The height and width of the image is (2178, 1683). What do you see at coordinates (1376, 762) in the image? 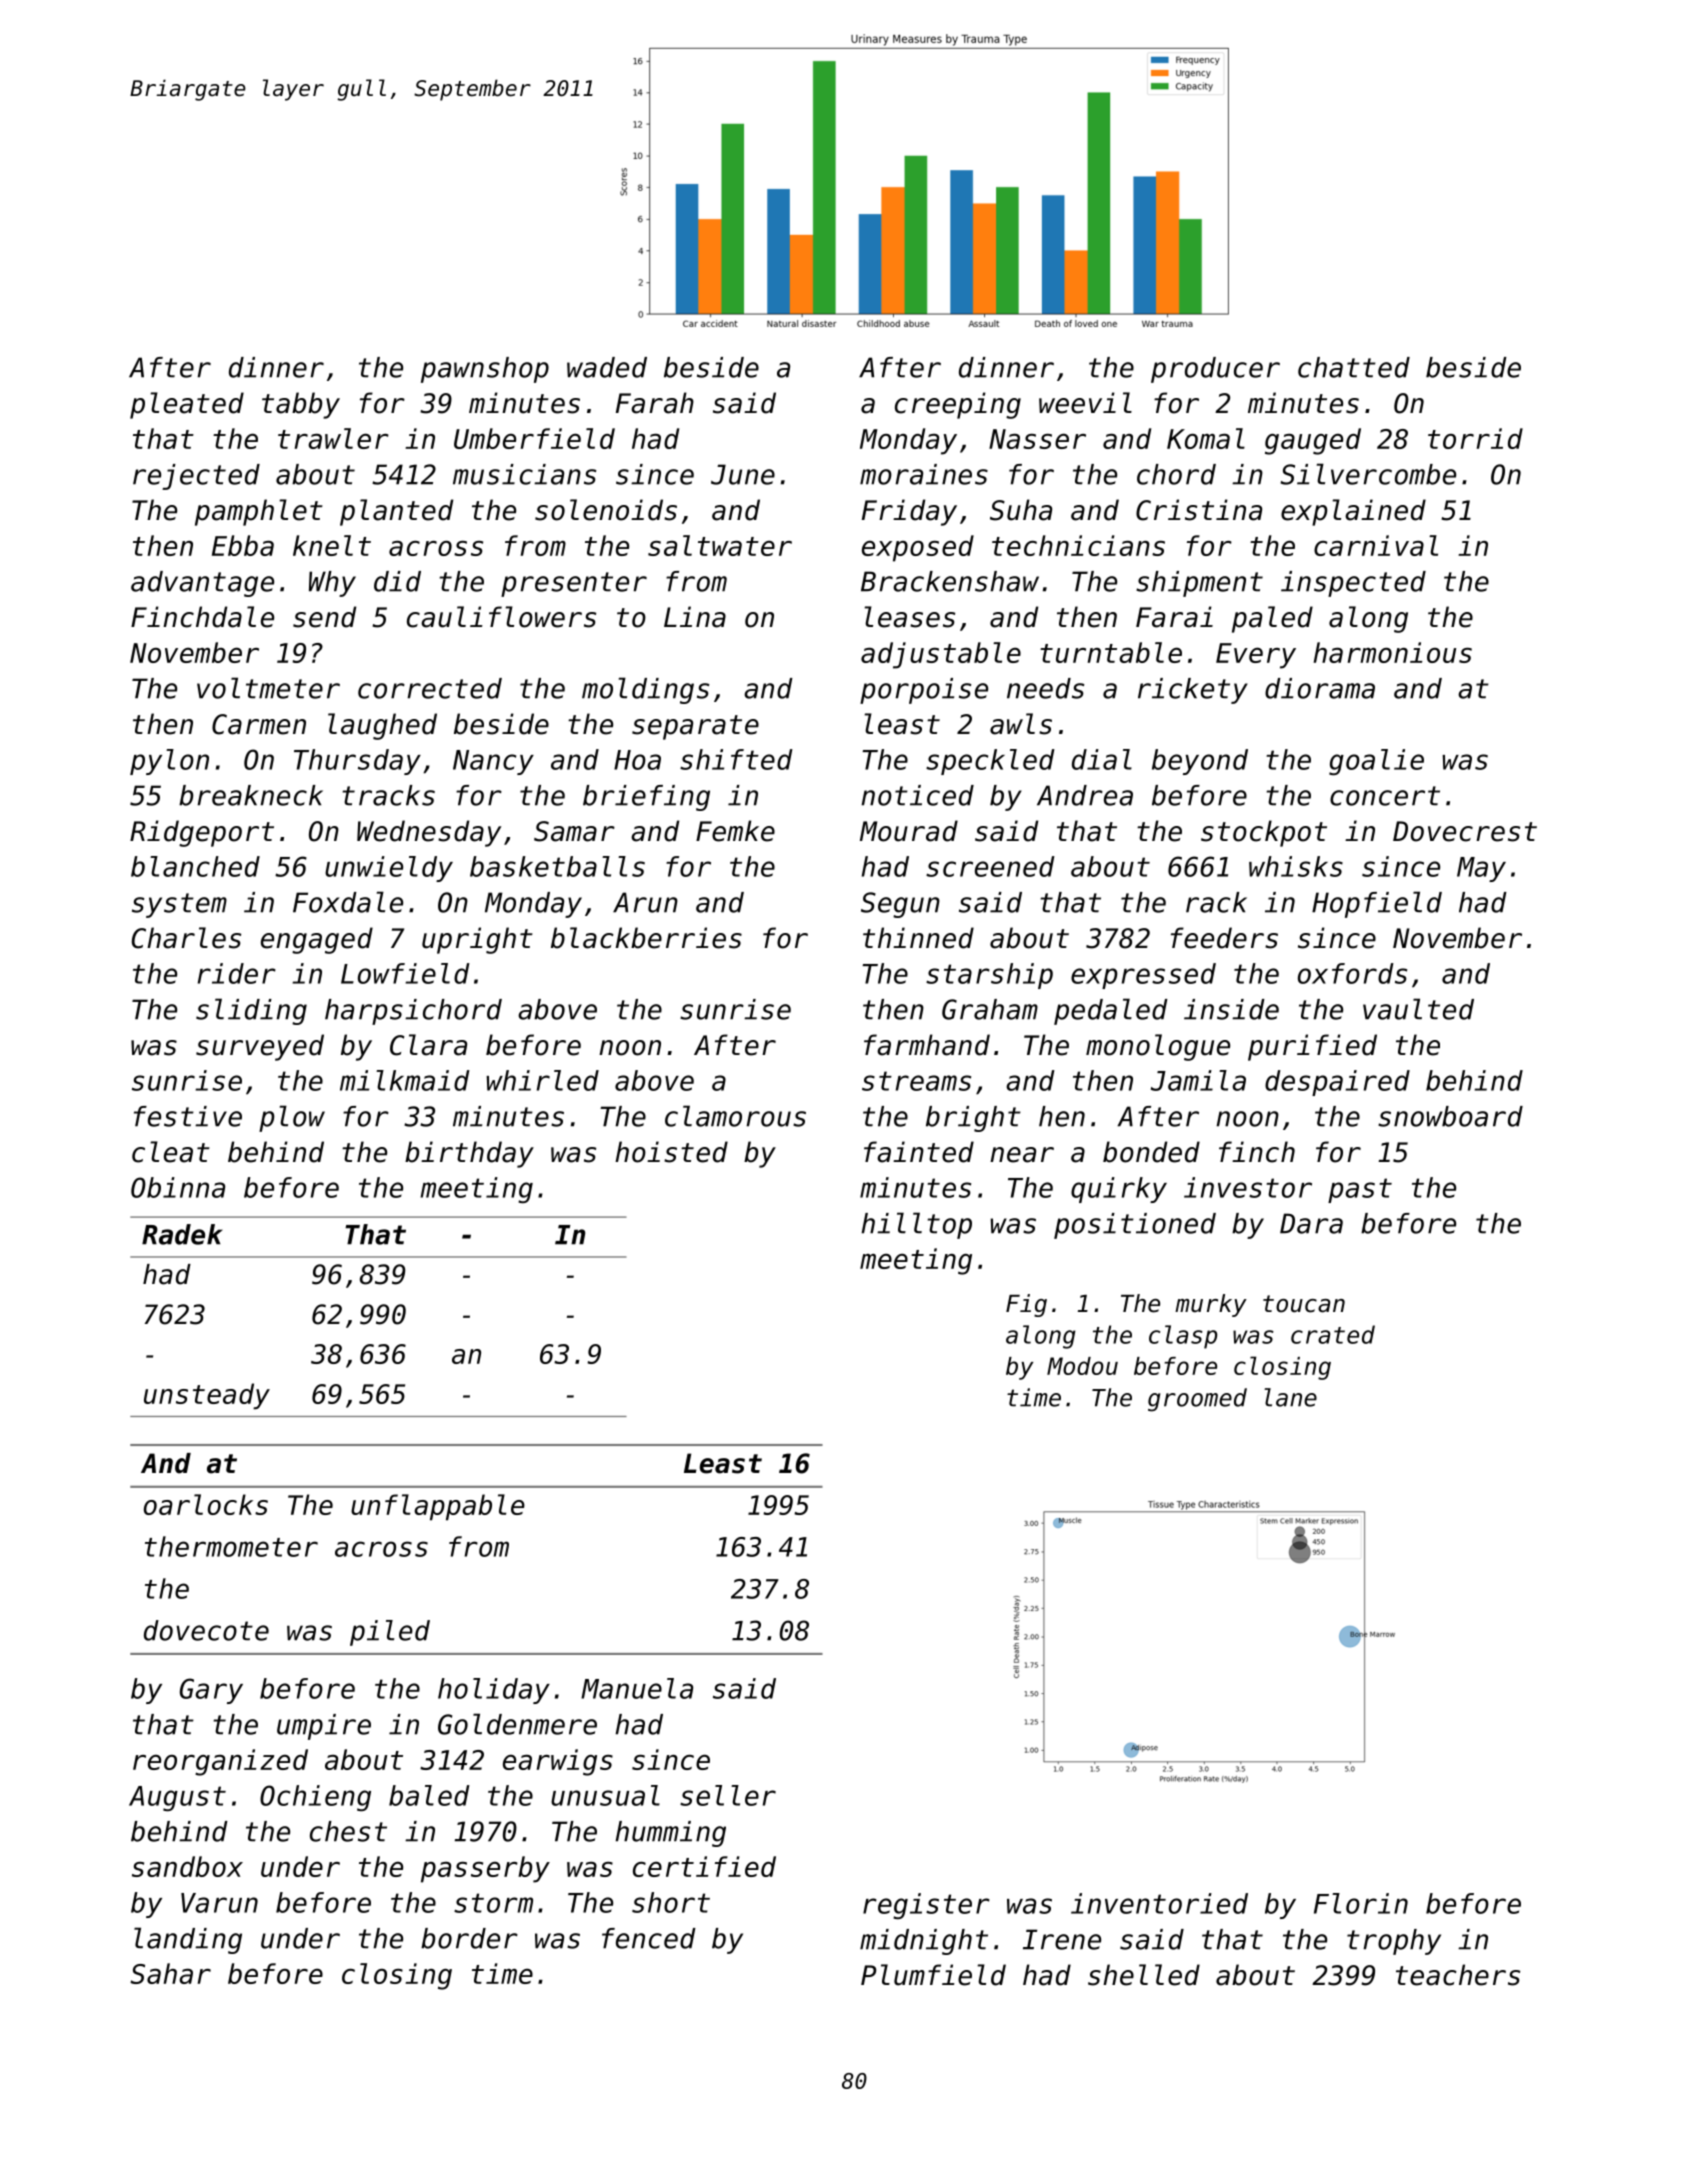
I see `goalie` at bounding box center [1376, 762].
